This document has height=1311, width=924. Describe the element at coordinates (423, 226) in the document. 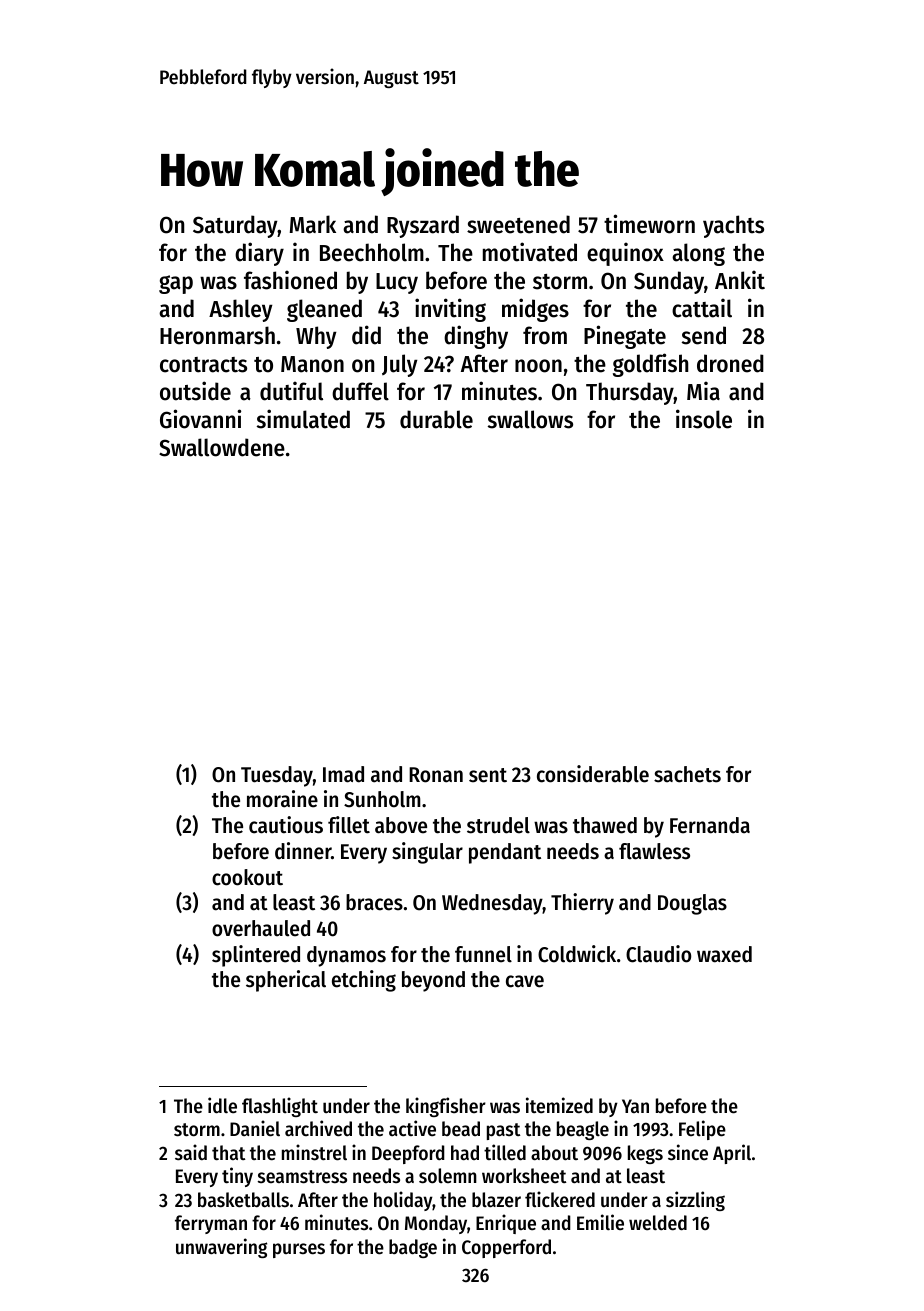

I see `Ryszard` at that location.
